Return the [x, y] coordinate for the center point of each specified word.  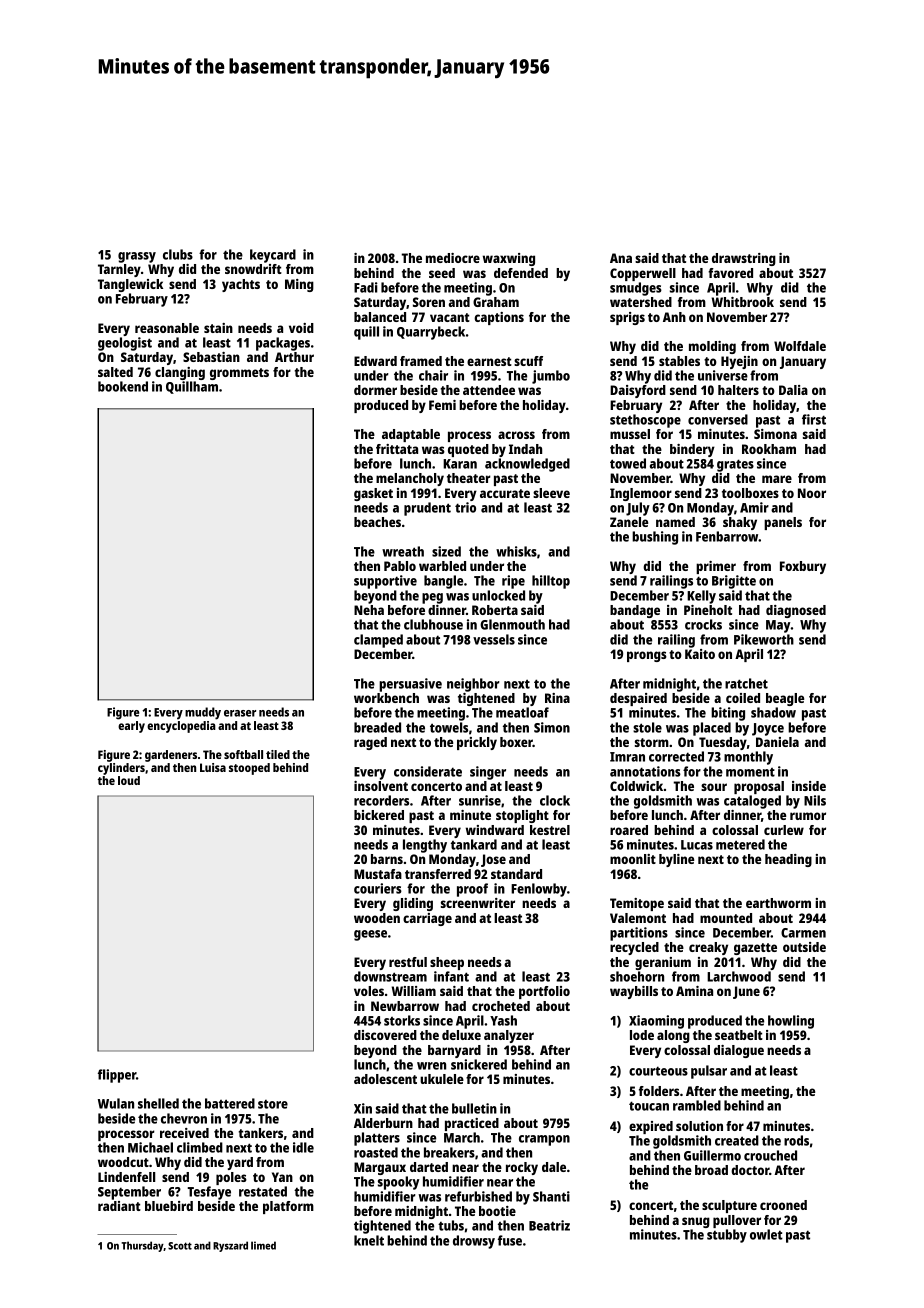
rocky [522, 1168]
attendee [489, 390]
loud [129, 780]
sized [446, 551]
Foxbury [803, 567]
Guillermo [712, 1155]
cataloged [752, 802]
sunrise [480, 800]
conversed [718, 419]
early [131, 727]
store [273, 1104]
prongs [647, 656]
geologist [125, 344]
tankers [261, 1133]
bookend [123, 386]
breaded [377, 727]
